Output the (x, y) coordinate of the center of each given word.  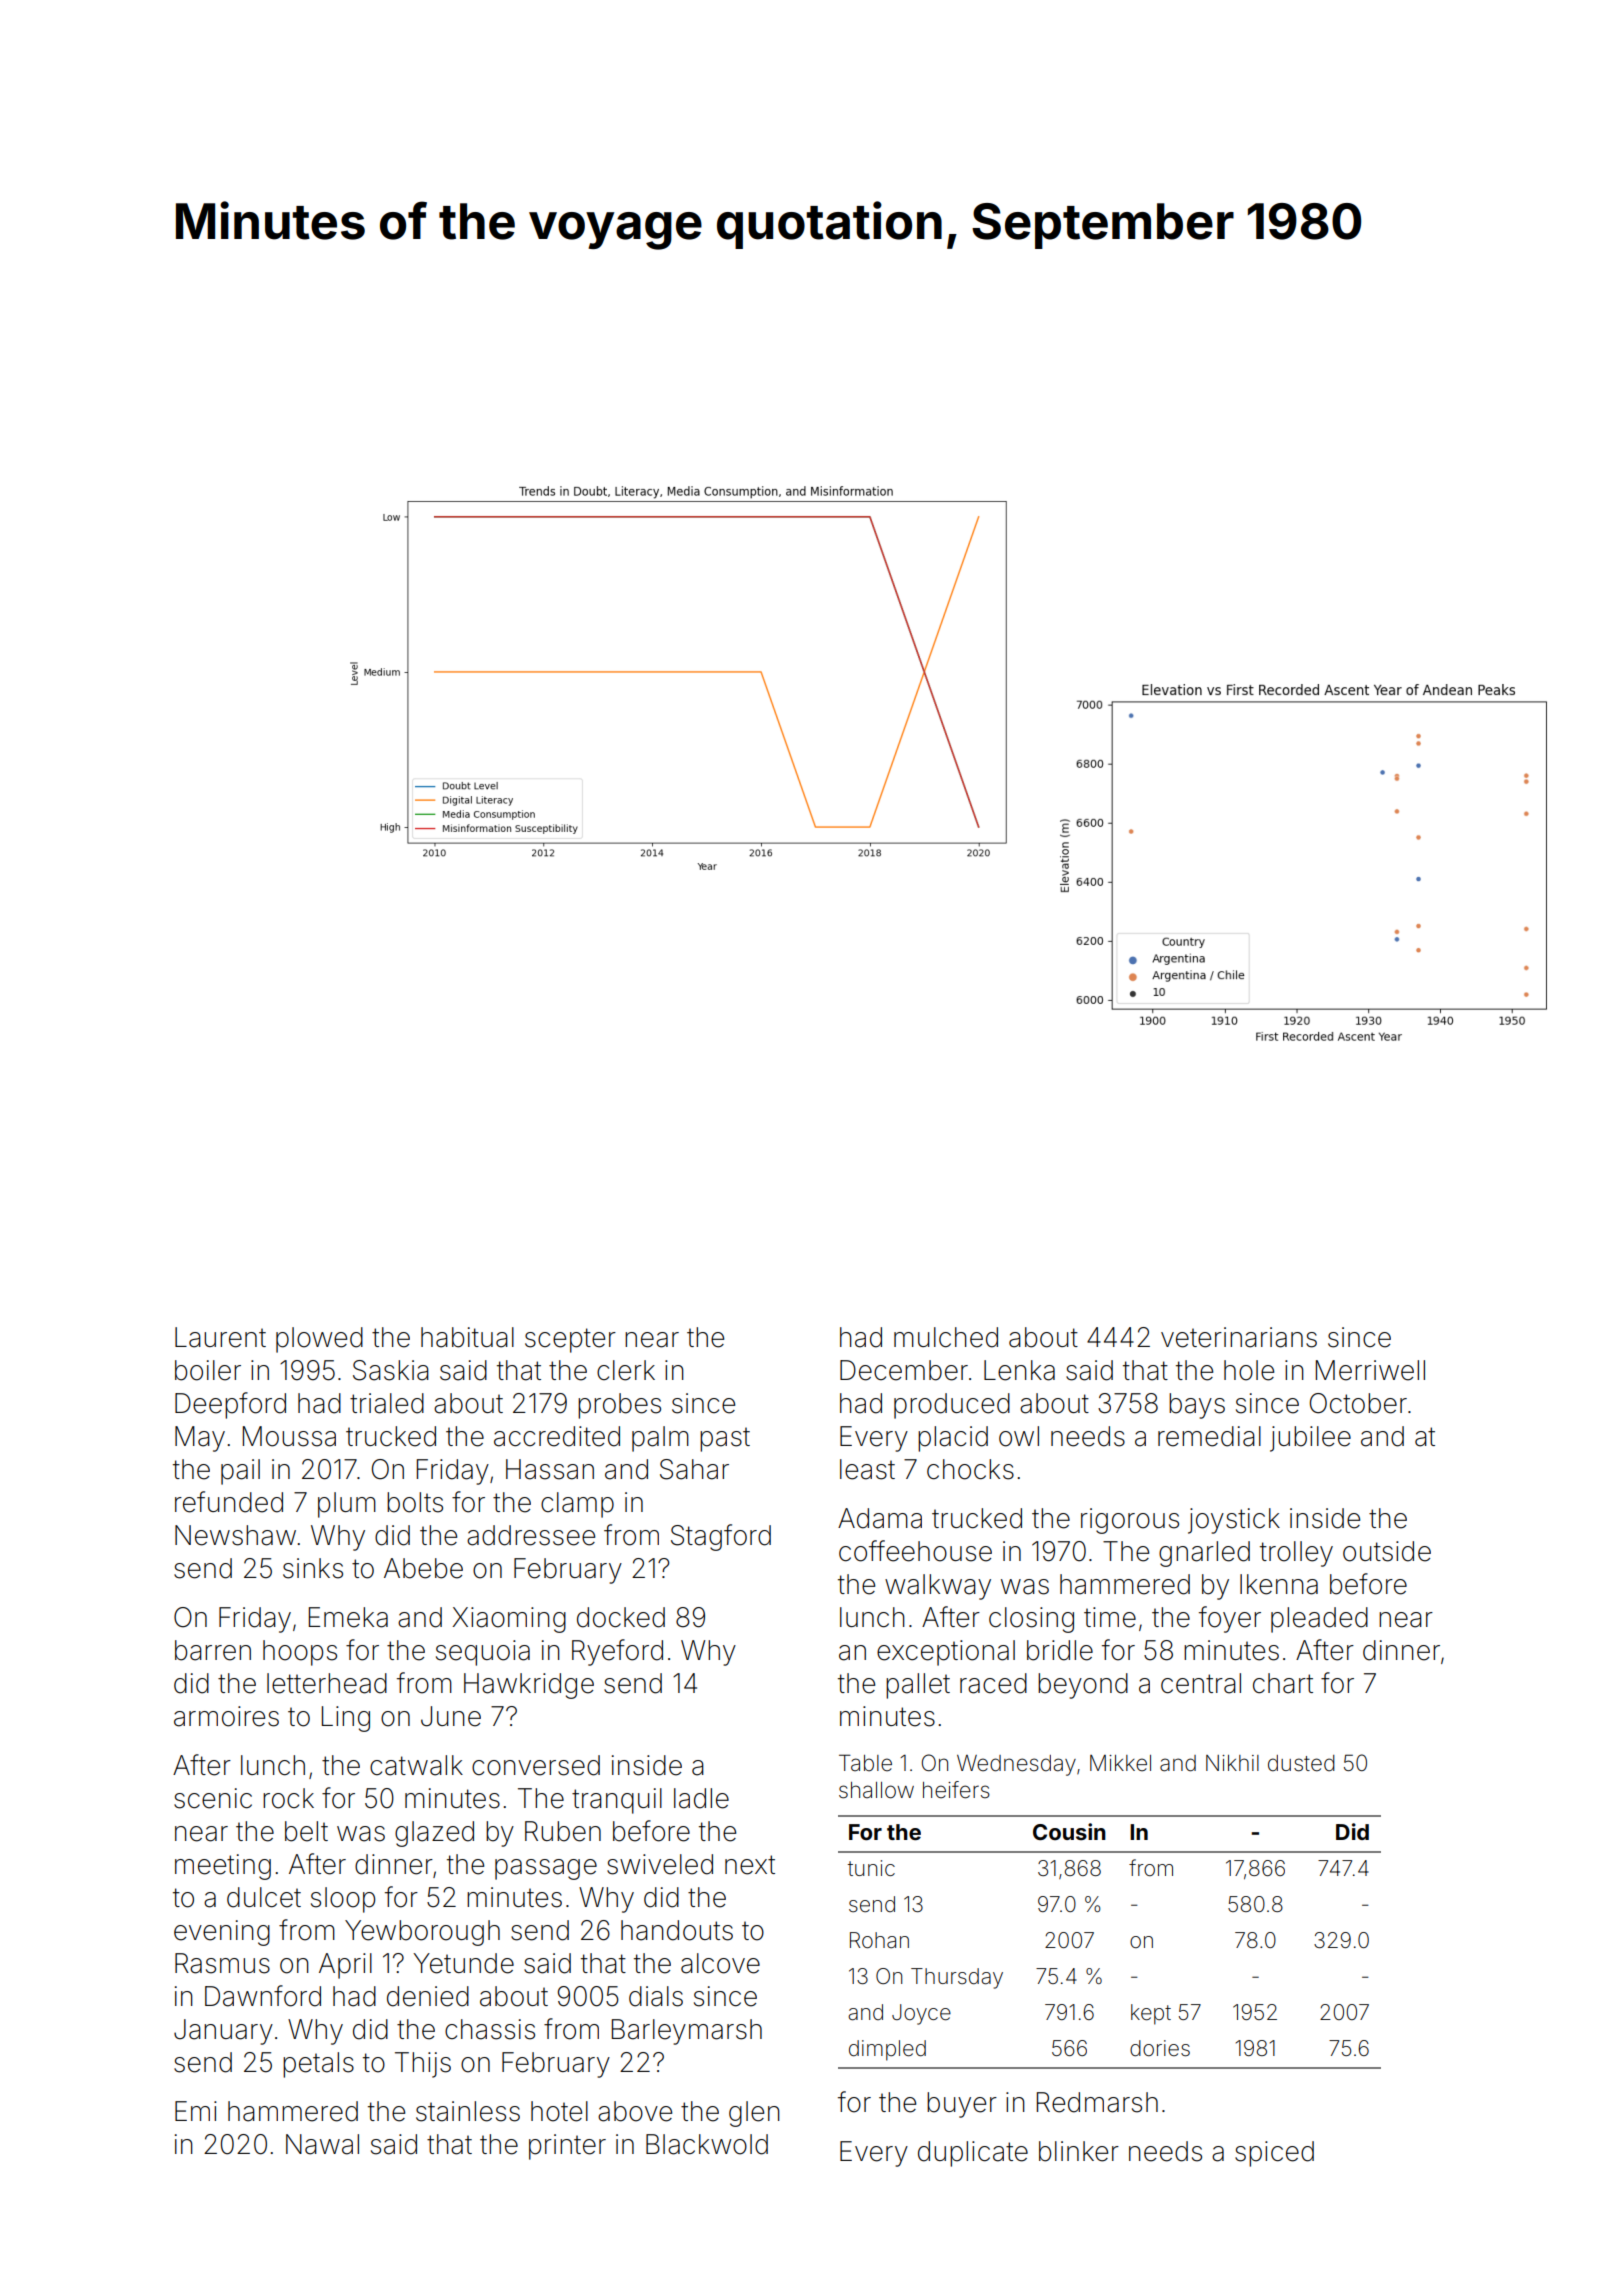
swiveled (660, 1864)
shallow (876, 1790)
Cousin (1069, 1831)
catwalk (416, 1765)
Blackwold (707, 2144)
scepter (570, 1340)
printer (567, 2147)
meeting (223, 1867)
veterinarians (1239, 1337)
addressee (531, 1535)
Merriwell (1370, 1370)
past (725, 1439)
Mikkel (1120, 1763)
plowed (319, 1340)
